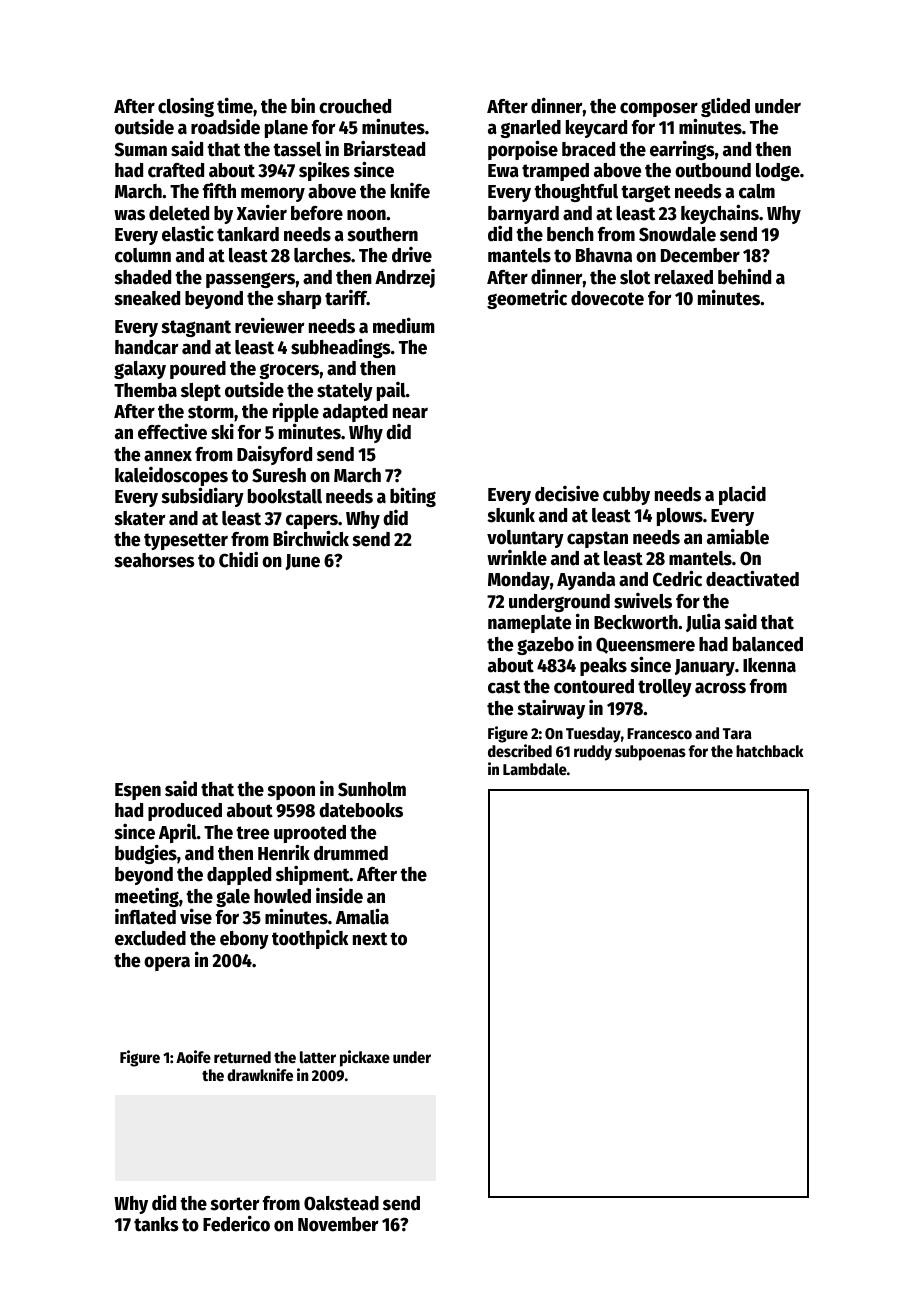 This screenshot has height=1311, width=924. Describe the element at coordinates (530, 129) in the screenshot. I see `gnarled` at that location.
